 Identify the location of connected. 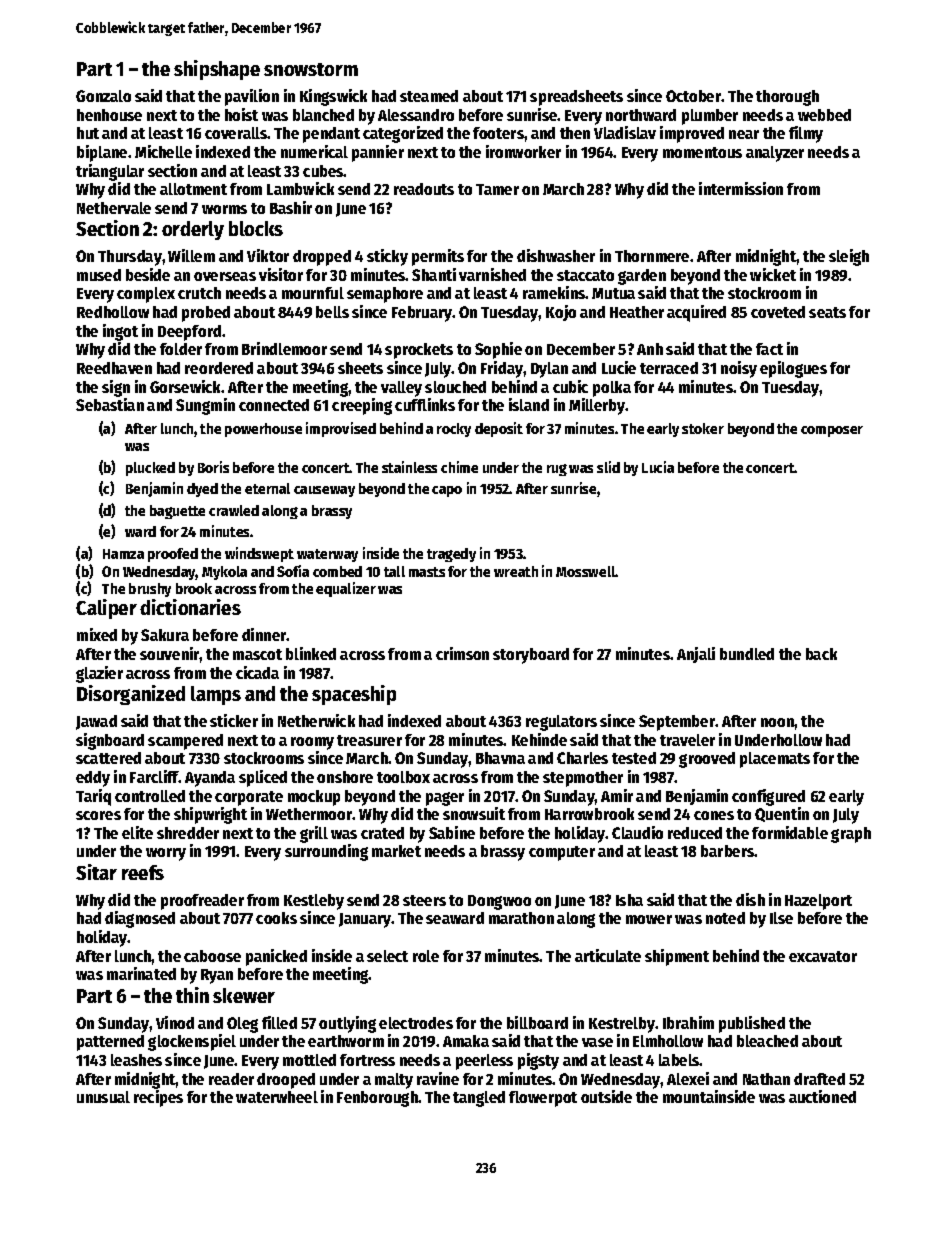
(274, 405).
